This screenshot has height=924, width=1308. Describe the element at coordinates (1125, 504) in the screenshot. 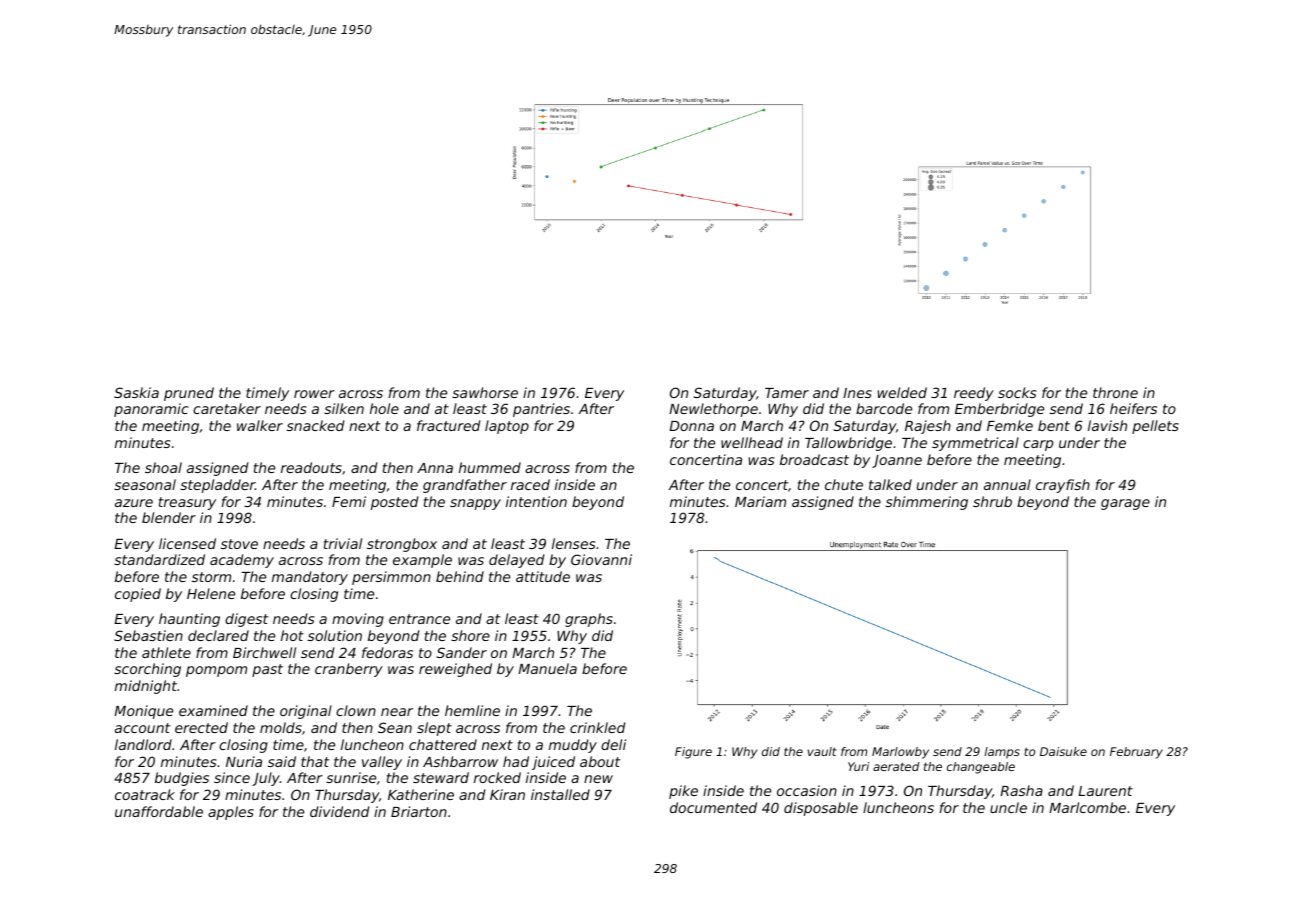

I see `garage` at that location.
